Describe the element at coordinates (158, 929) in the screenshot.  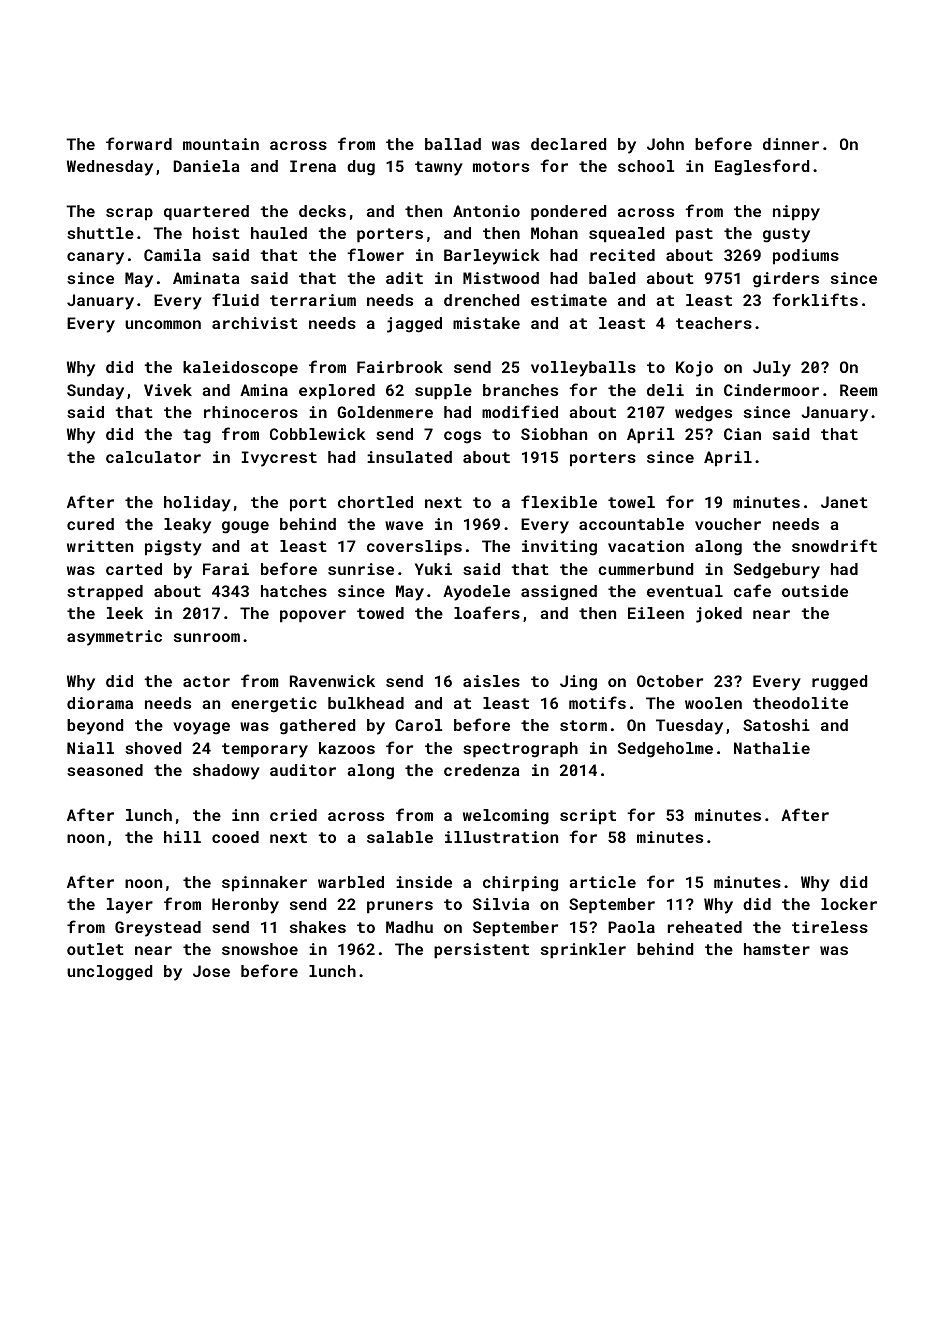
I see `Greystead` at that location.
